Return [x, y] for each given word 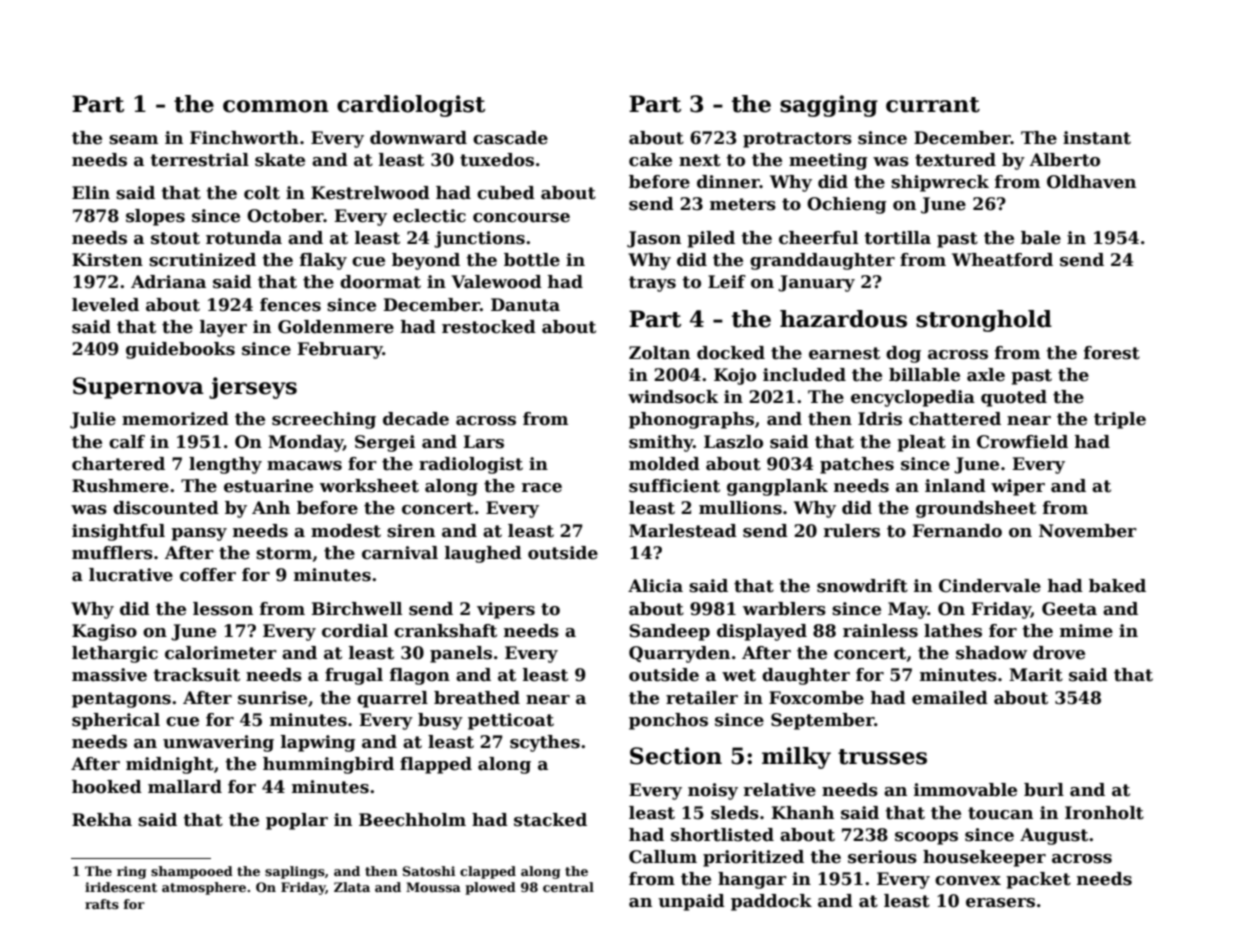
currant [933, 105]
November [1088, 531]
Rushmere [120, 486]
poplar [297, 821]
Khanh [802, 813]
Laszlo [733, 442]
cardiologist [411, 106]
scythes [545, 743]
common [276, 106]
